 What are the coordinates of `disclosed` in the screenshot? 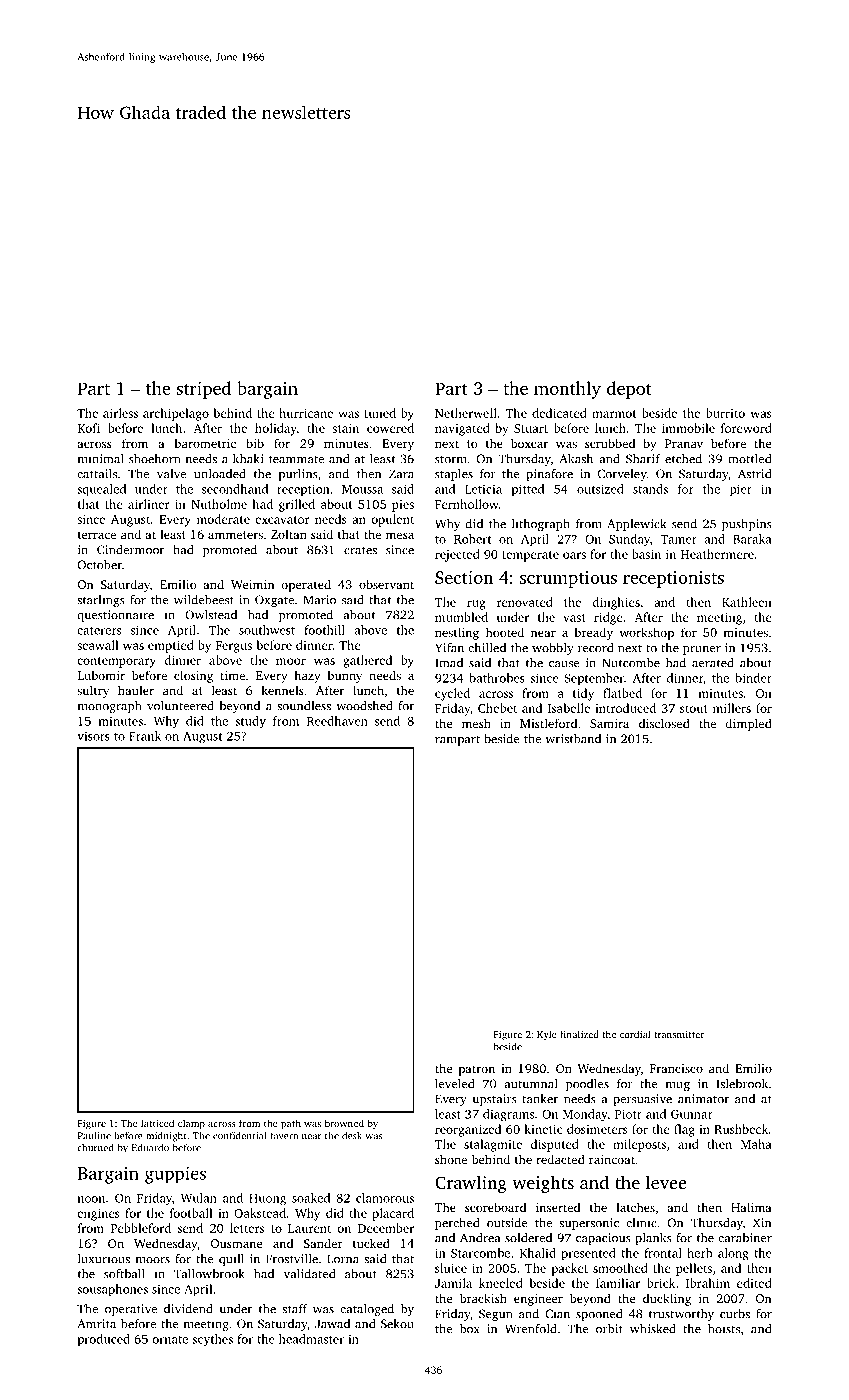 It's located at (664, 723).
